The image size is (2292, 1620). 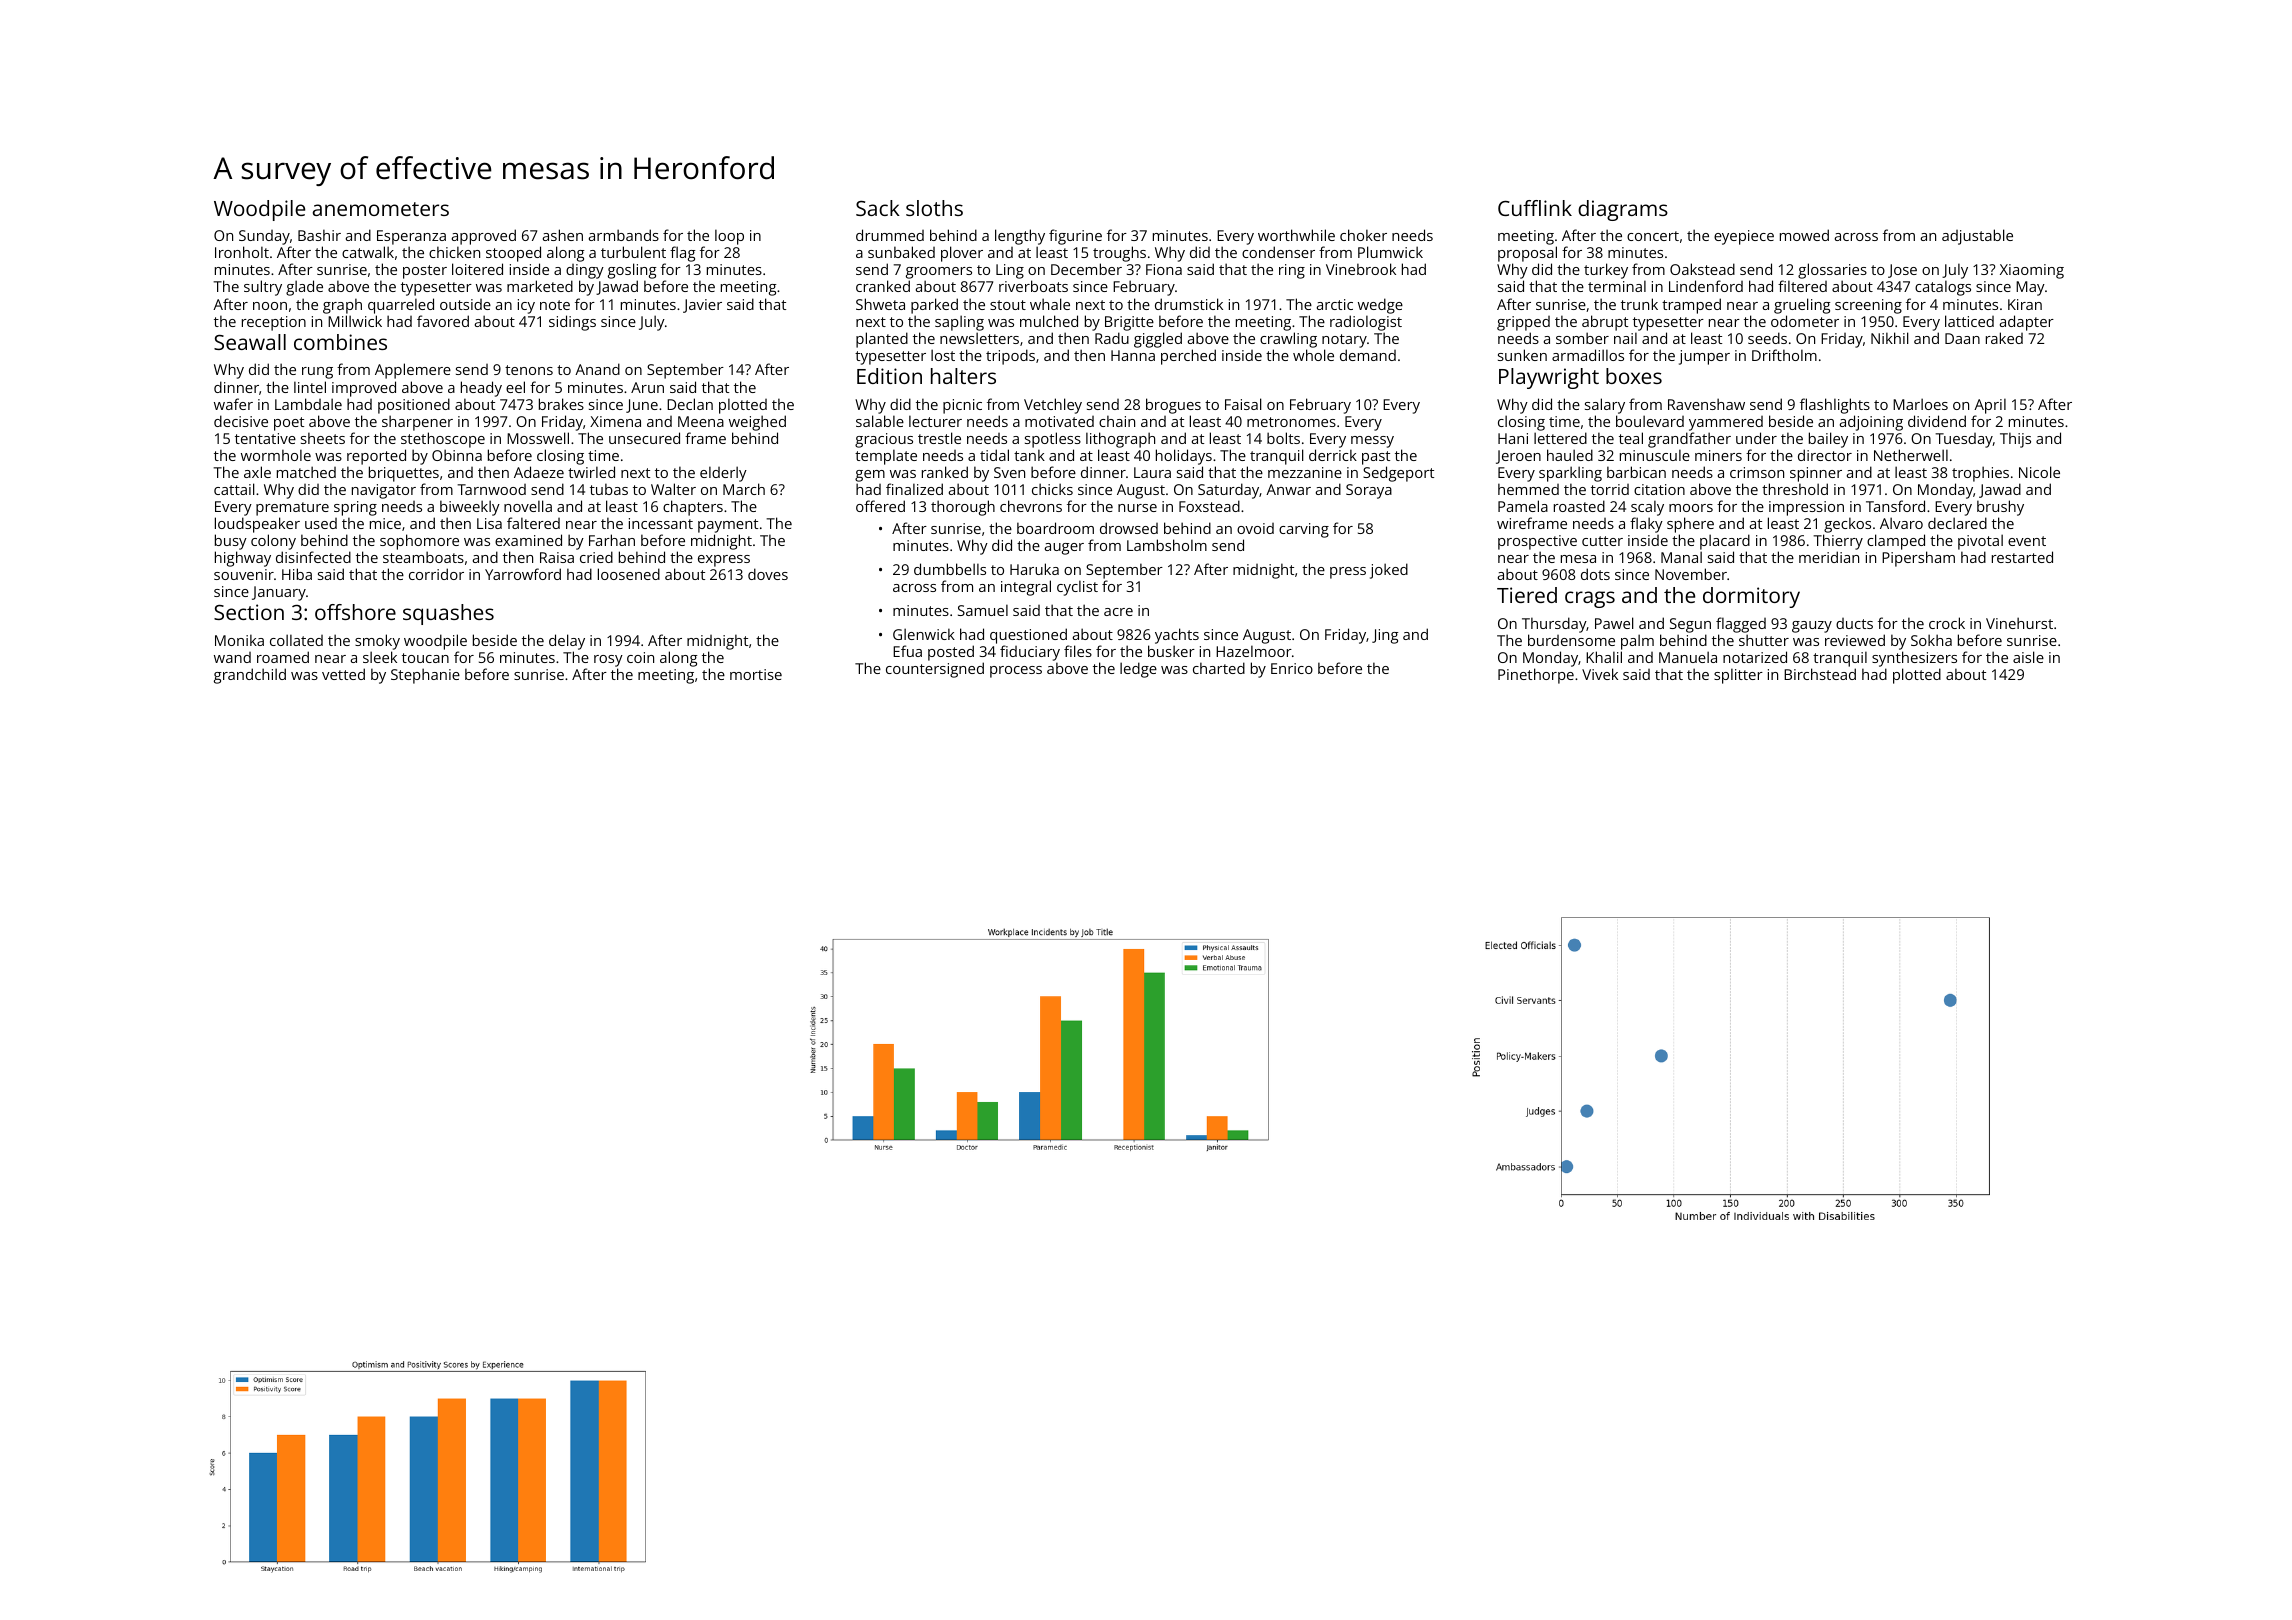 What do you see at coordinates (1283, 438) in the screenshot?
I see `bolts` at bounding box center [1283, 438].
